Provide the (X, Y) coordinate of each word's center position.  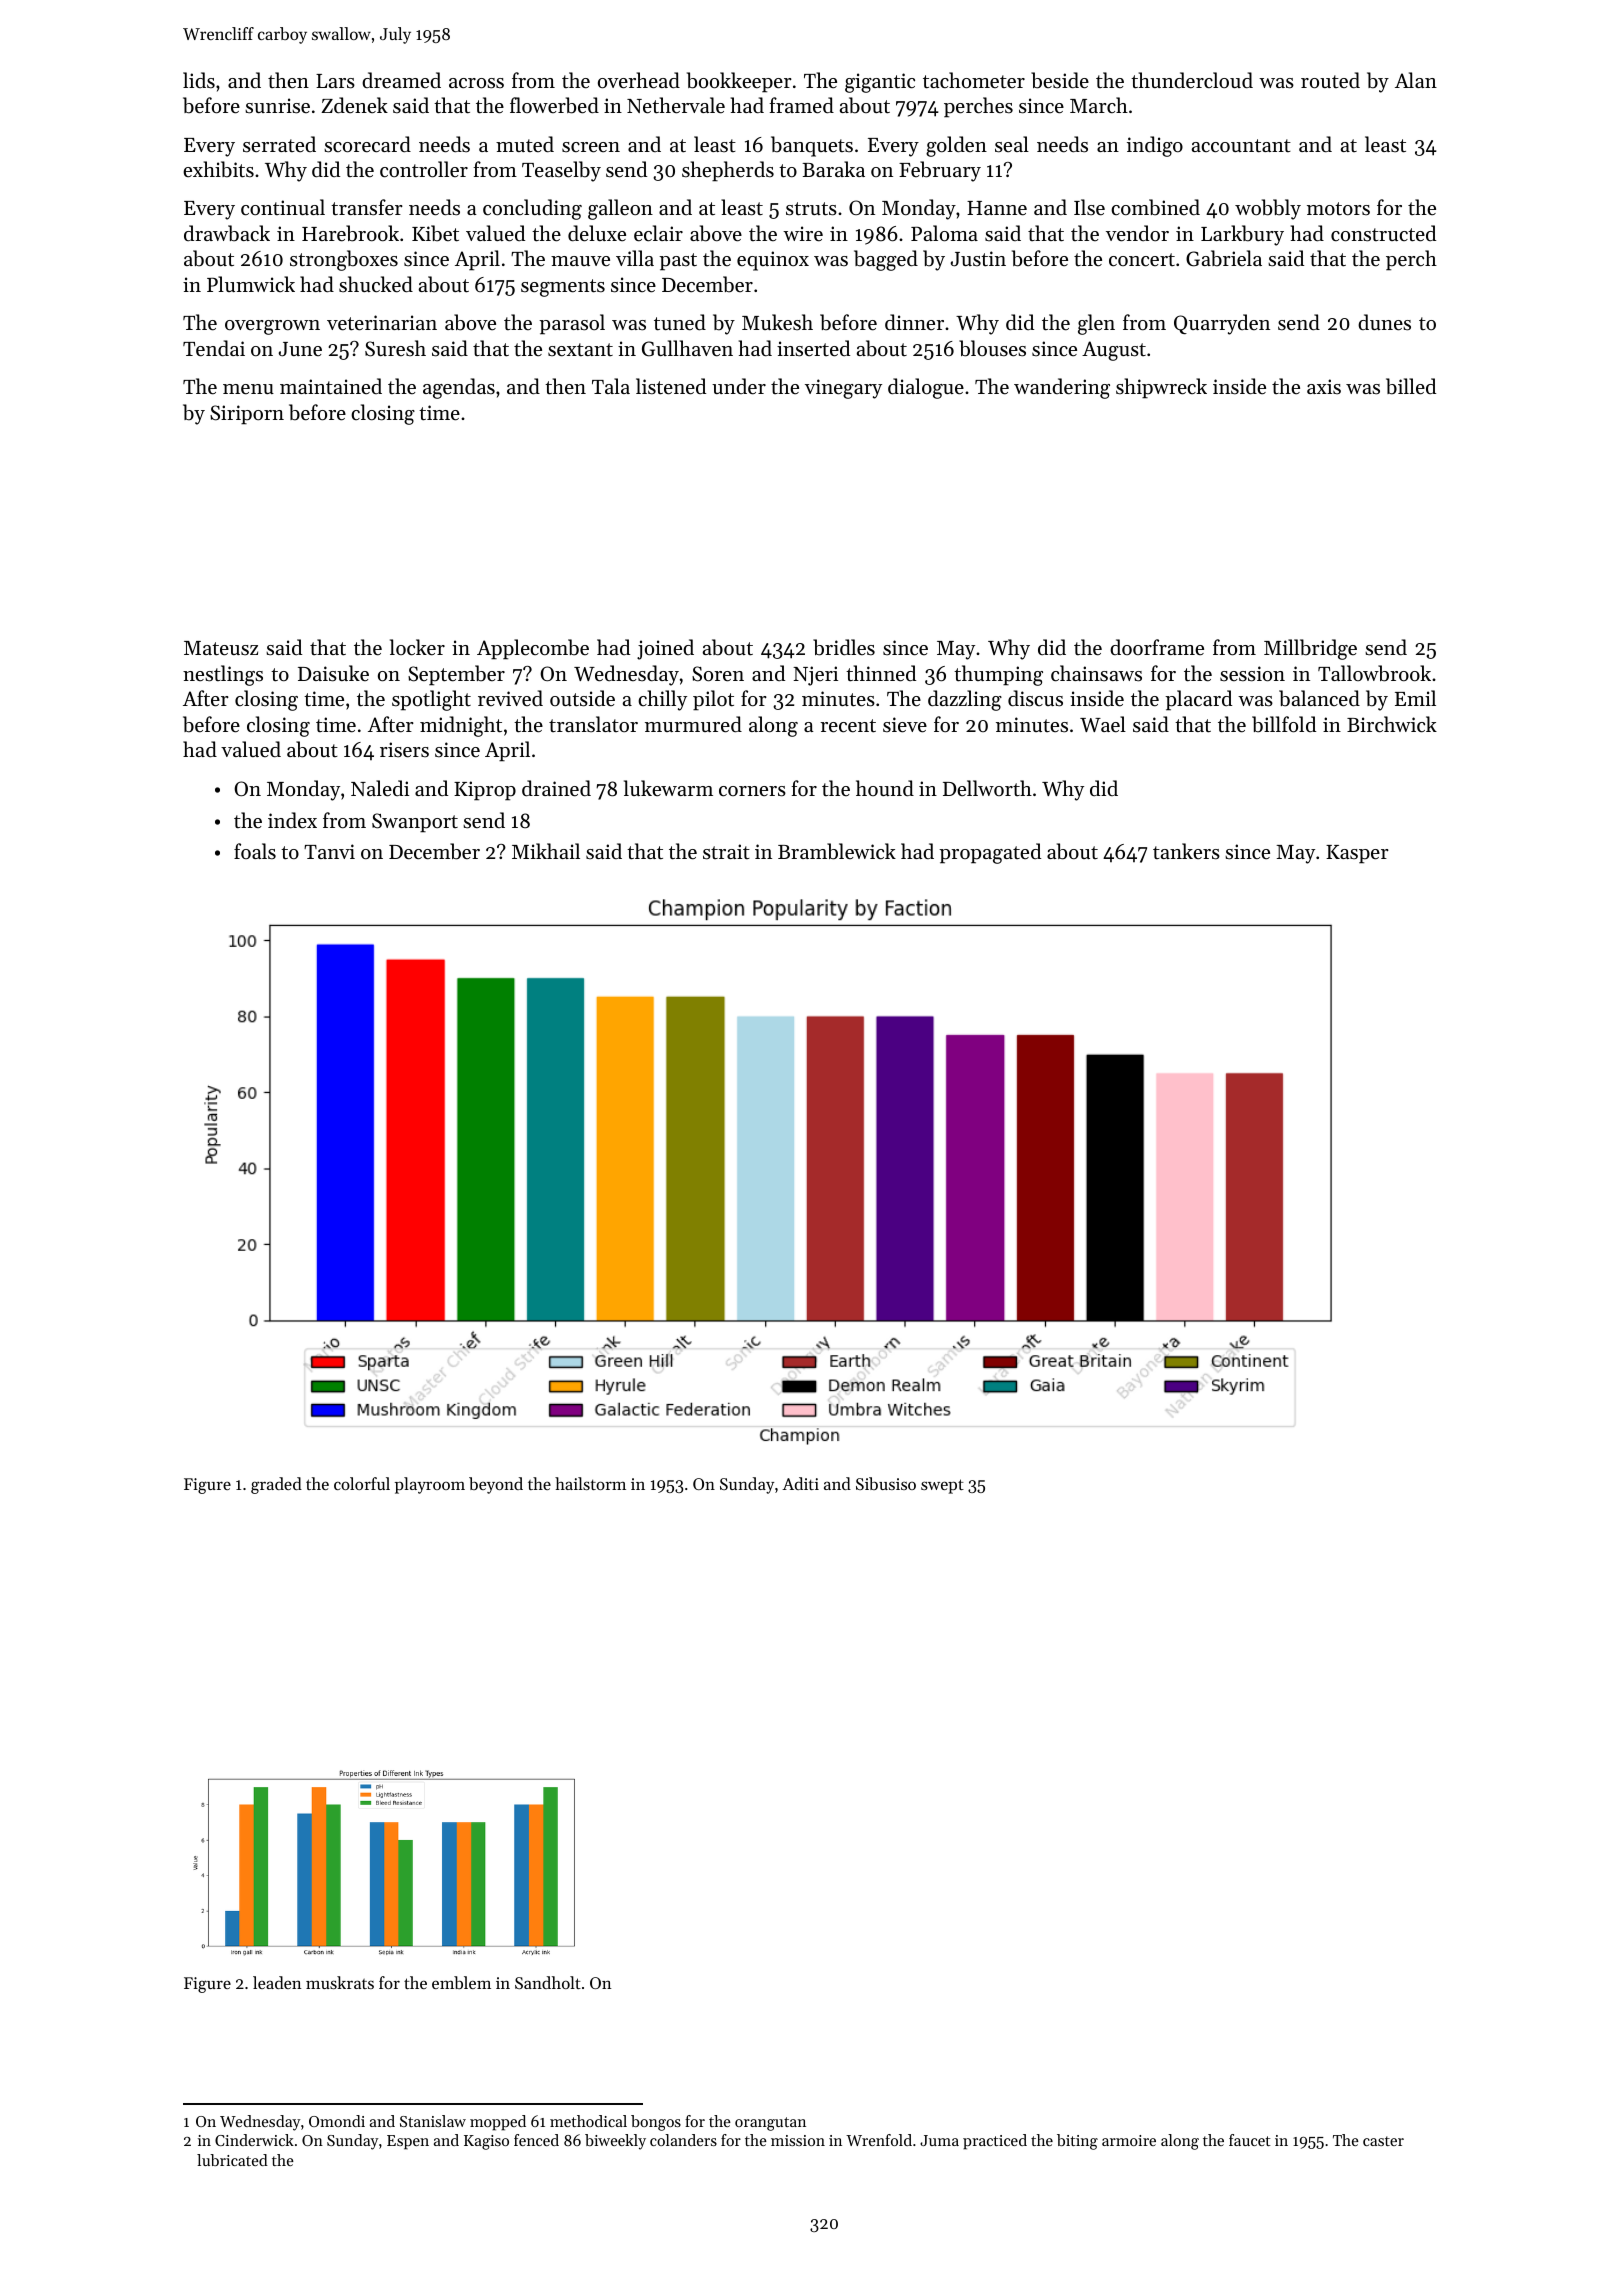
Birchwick (1392, 724)
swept (942, 1486)
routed (1330, 80)
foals (255, 851)
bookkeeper (739, 82)
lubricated (232, 2160)
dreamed (401, 80)
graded (276, 1485)
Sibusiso (886, 1483)
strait (726, 852)
